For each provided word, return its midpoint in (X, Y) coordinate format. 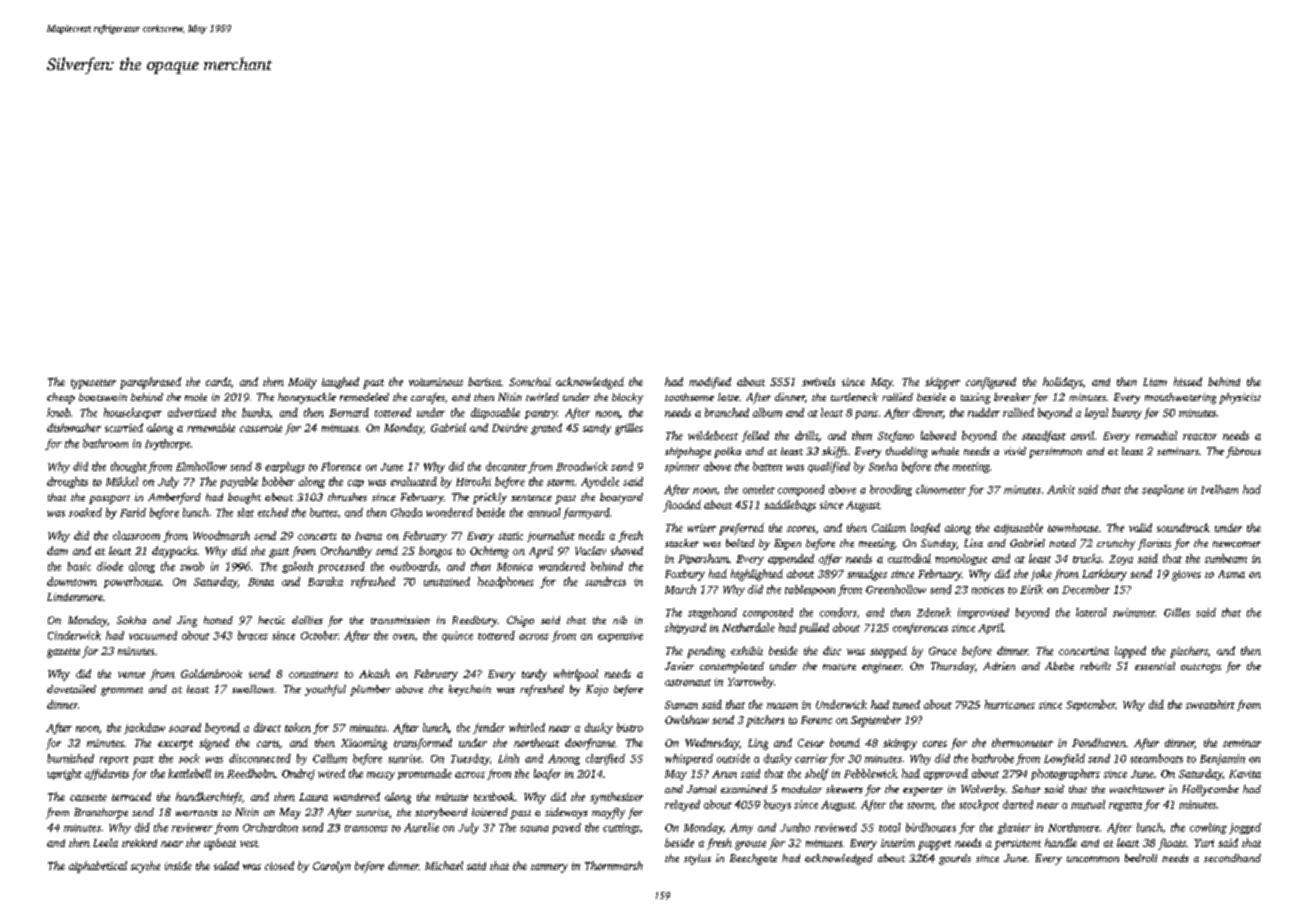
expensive (620, 637)
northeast (536, 742)
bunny (1127, 413)
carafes (428, 398)
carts (268, 743)
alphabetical (98, 867)
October (319, 635)
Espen (787, 544)
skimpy (900, 744)
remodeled (364, 397)
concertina (1084, 651)
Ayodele (600, 482)
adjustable (1018, 529)
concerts (317, 536)
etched (273, 512)
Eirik (1031, 589)
